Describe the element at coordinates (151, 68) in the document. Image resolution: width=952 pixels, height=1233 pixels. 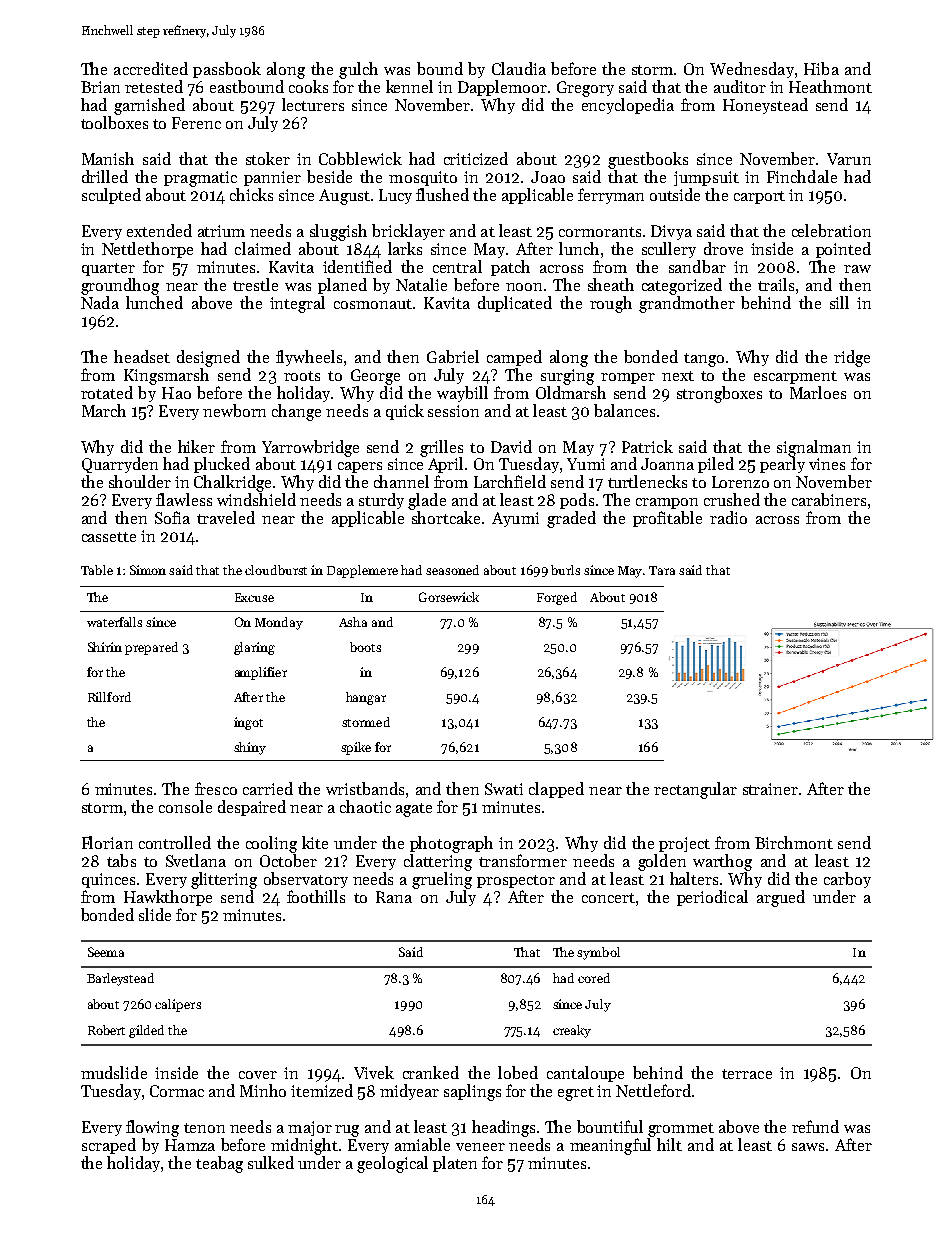
I see `accredited` at that location.
